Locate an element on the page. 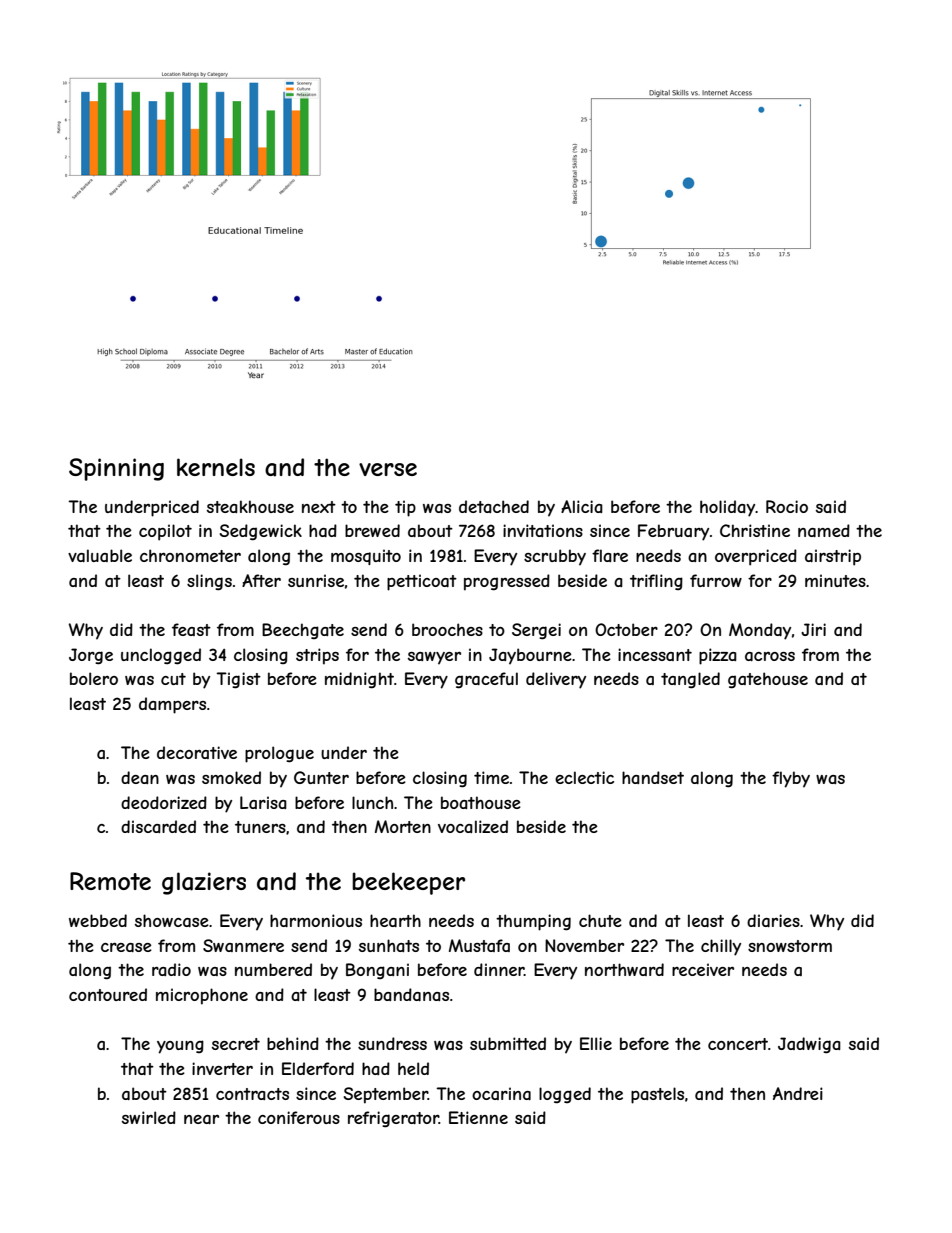 Image resolution: width=952 pixels, height=1233 pixels. discarded is located at coordinates (158, 826).
